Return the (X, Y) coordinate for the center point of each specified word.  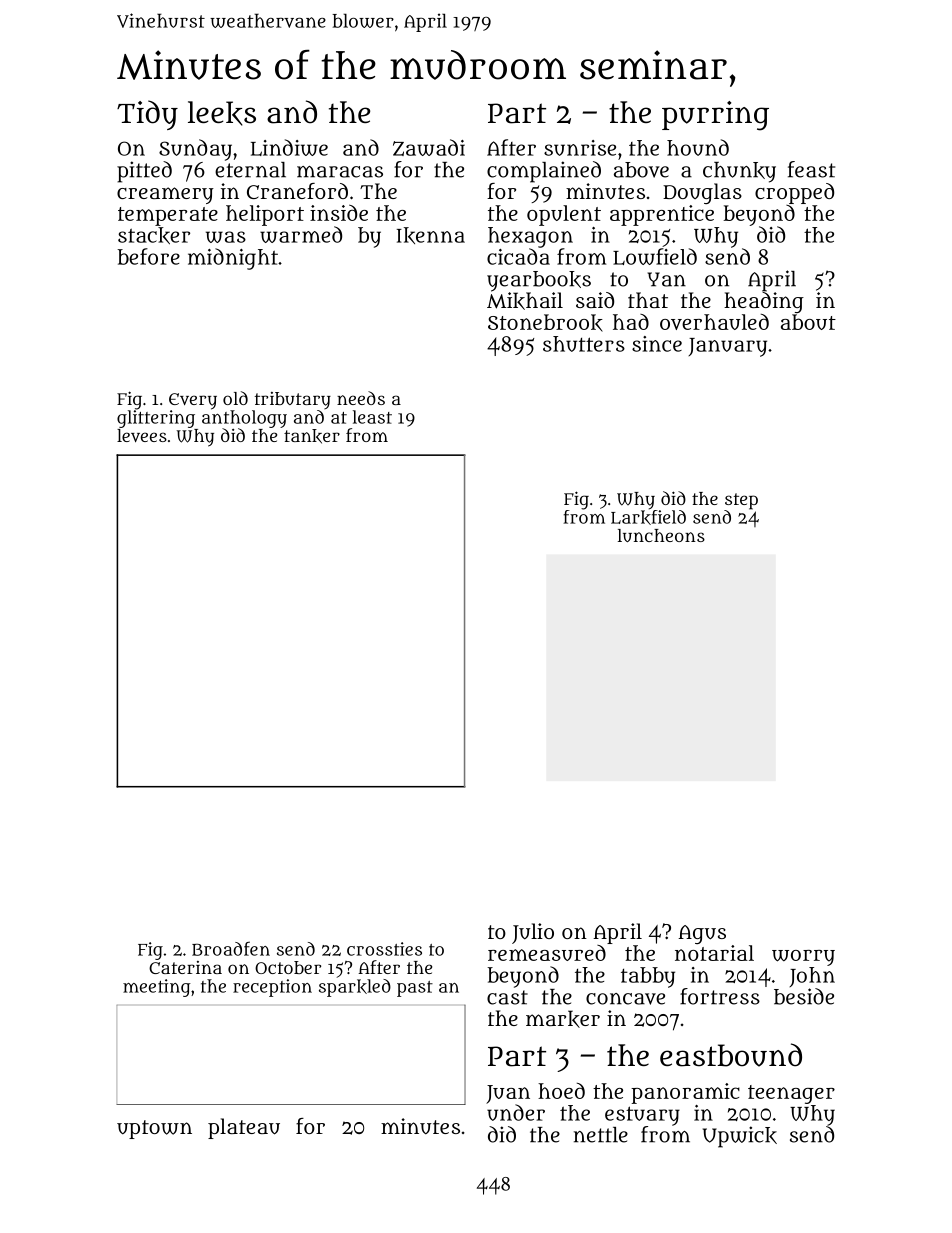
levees (142, 435)
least (372, 417)
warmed (301, 234)
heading (764, 302)
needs (361, 398)
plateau (244, 1128)
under (516, 1112)
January (728, 347)
